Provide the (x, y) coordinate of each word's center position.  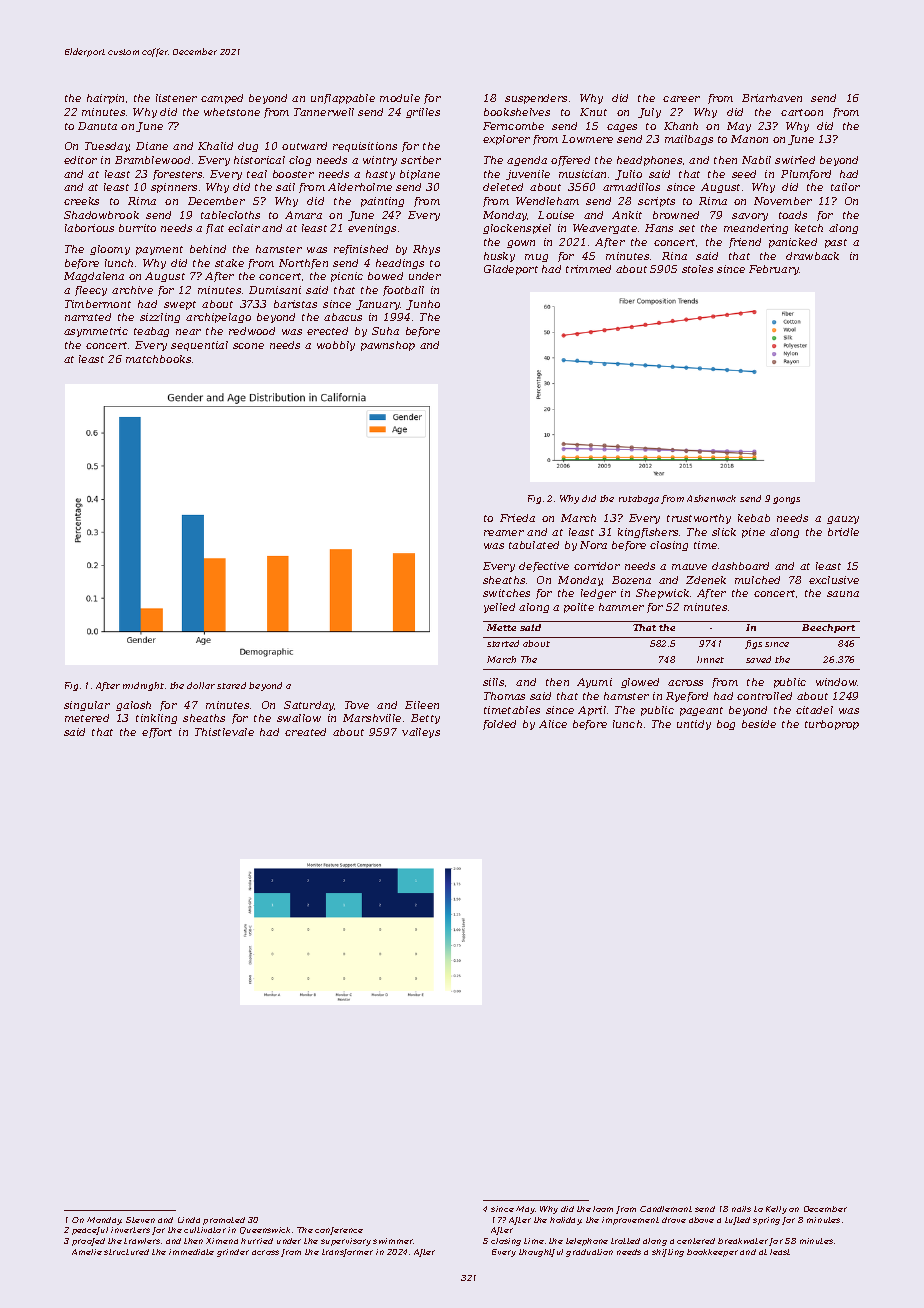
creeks (81, 201)
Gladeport (511, 270)
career (681, 99)
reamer (504, 533)
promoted (224, 1221)
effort (157, 733)
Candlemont (666, 1209)
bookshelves (517, 112)
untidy (694, 725)
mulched (757, 580)
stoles (697, 269)
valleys (421, 733)
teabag (151, 332)
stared (231, 685)
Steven (140, 1220)
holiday (565, 1221)
